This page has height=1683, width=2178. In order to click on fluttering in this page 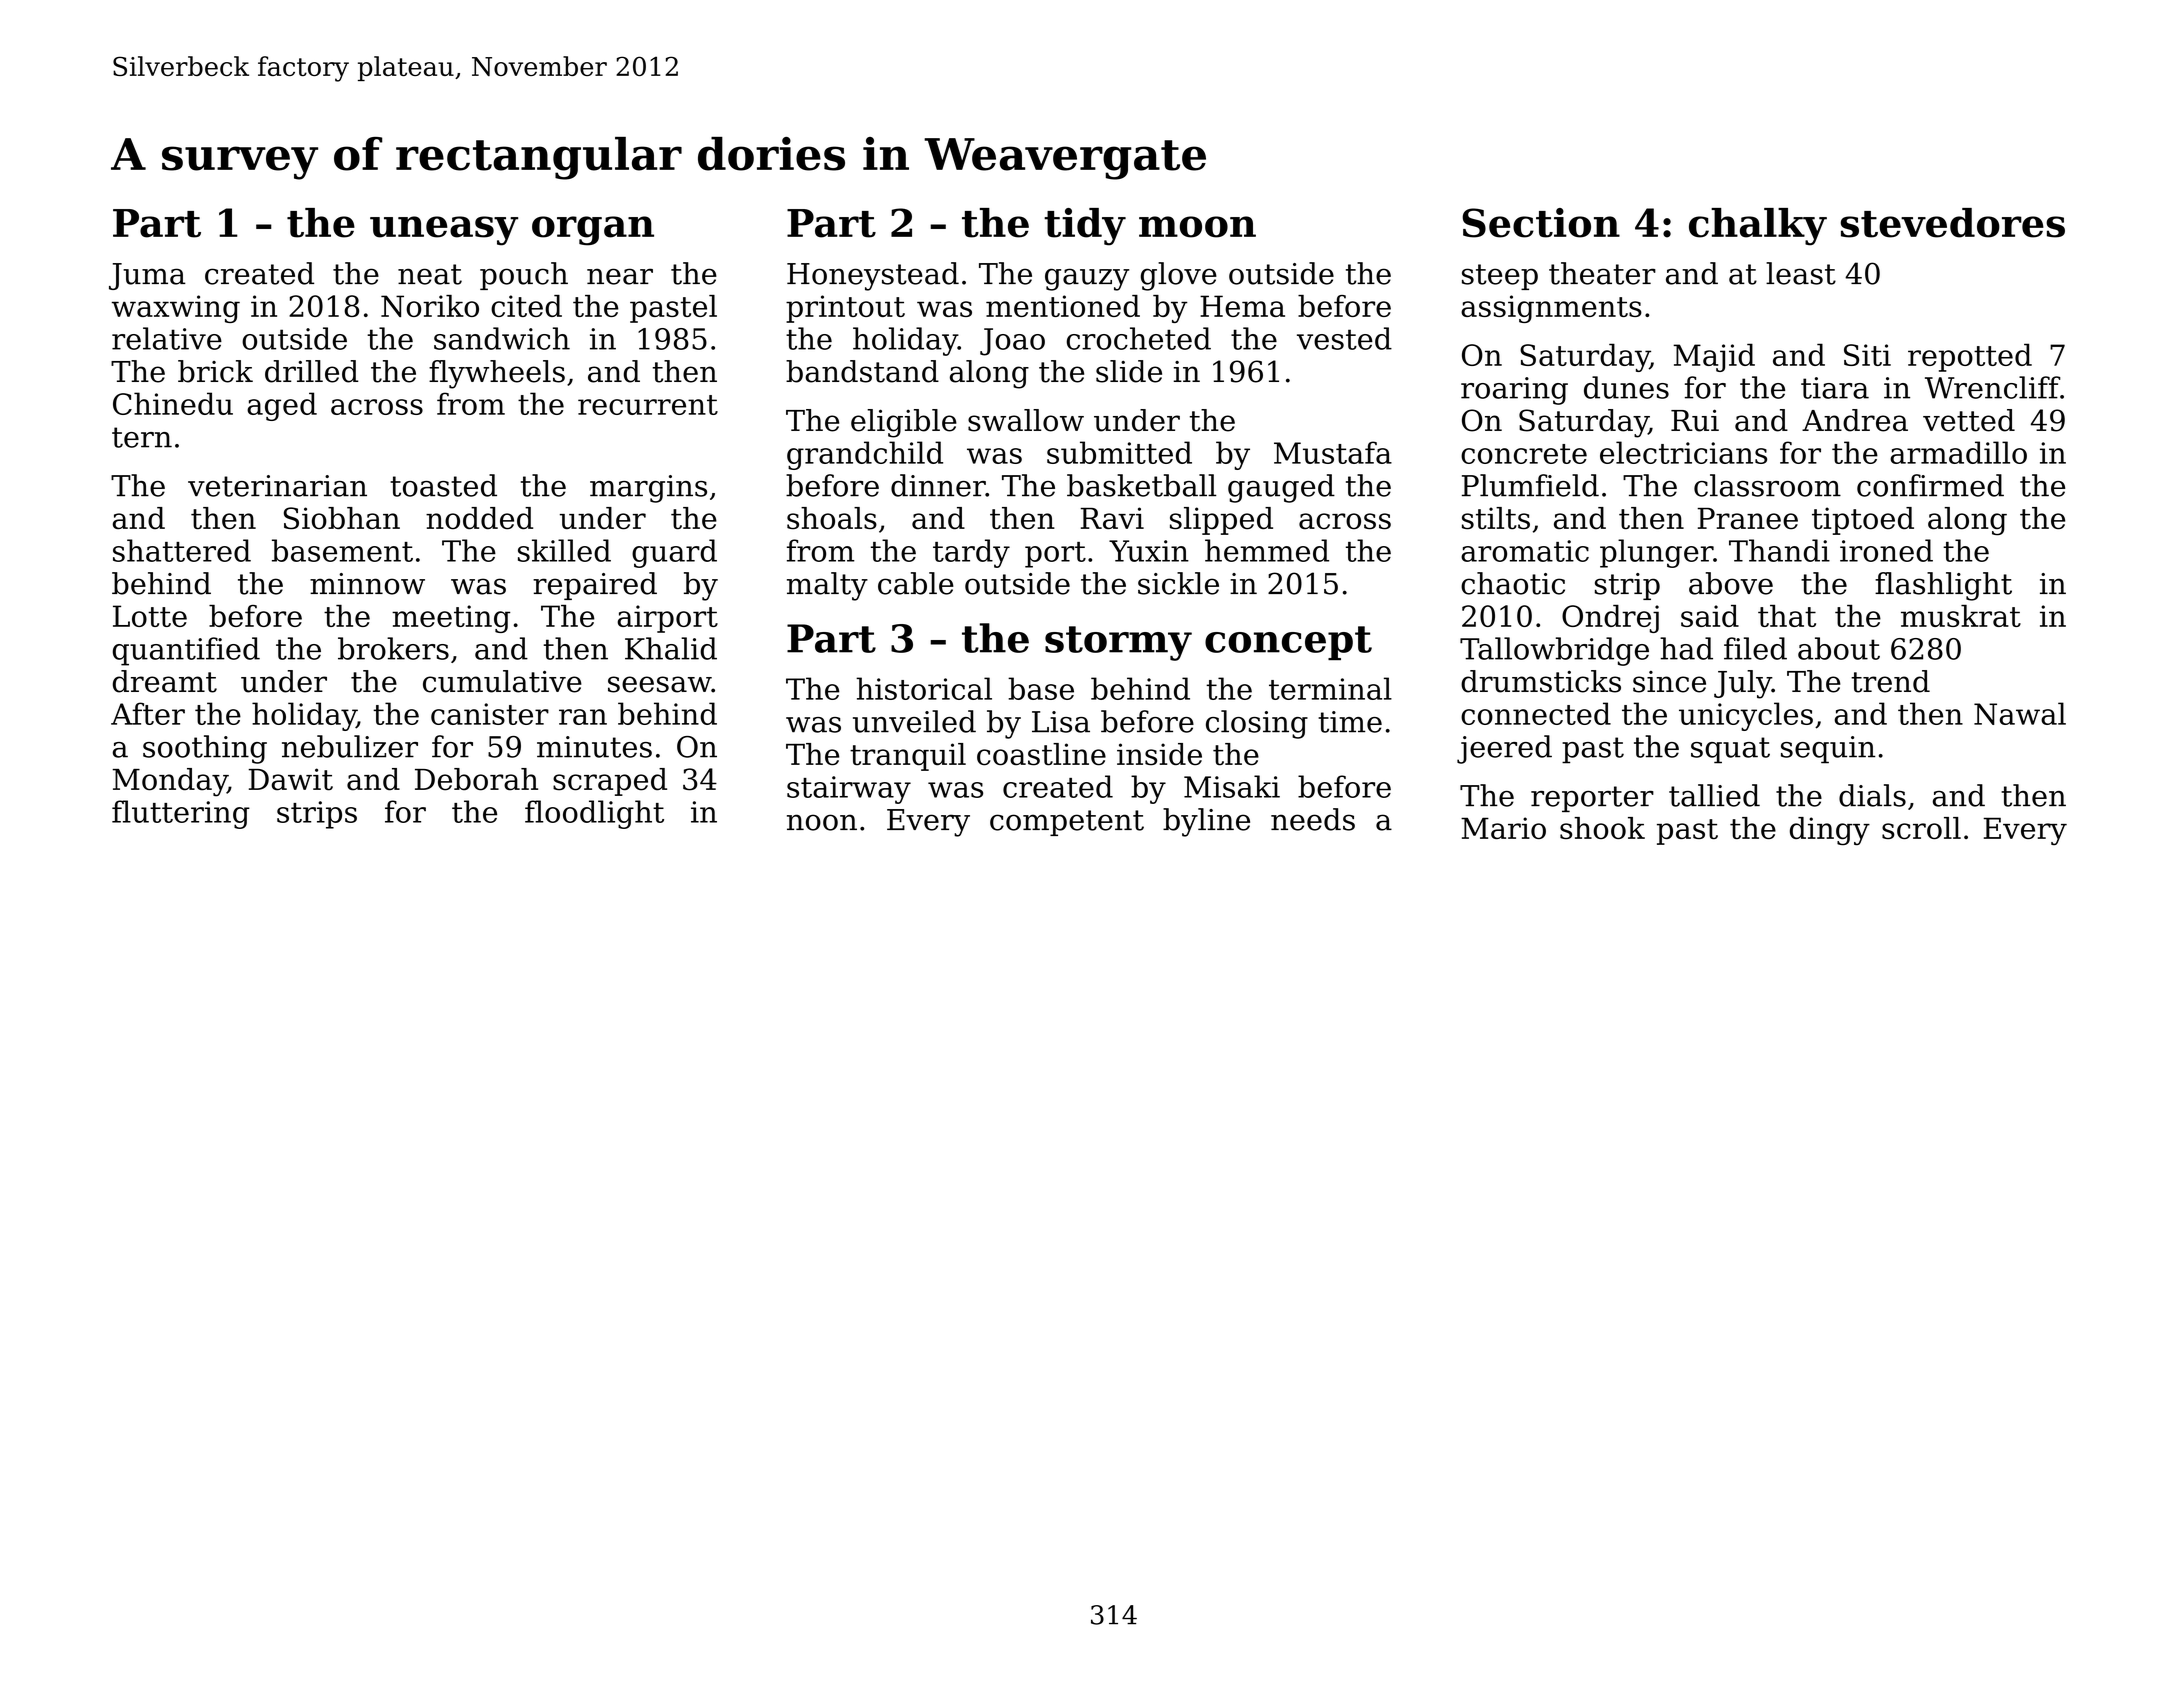, I will do `click(181, 814)`.
